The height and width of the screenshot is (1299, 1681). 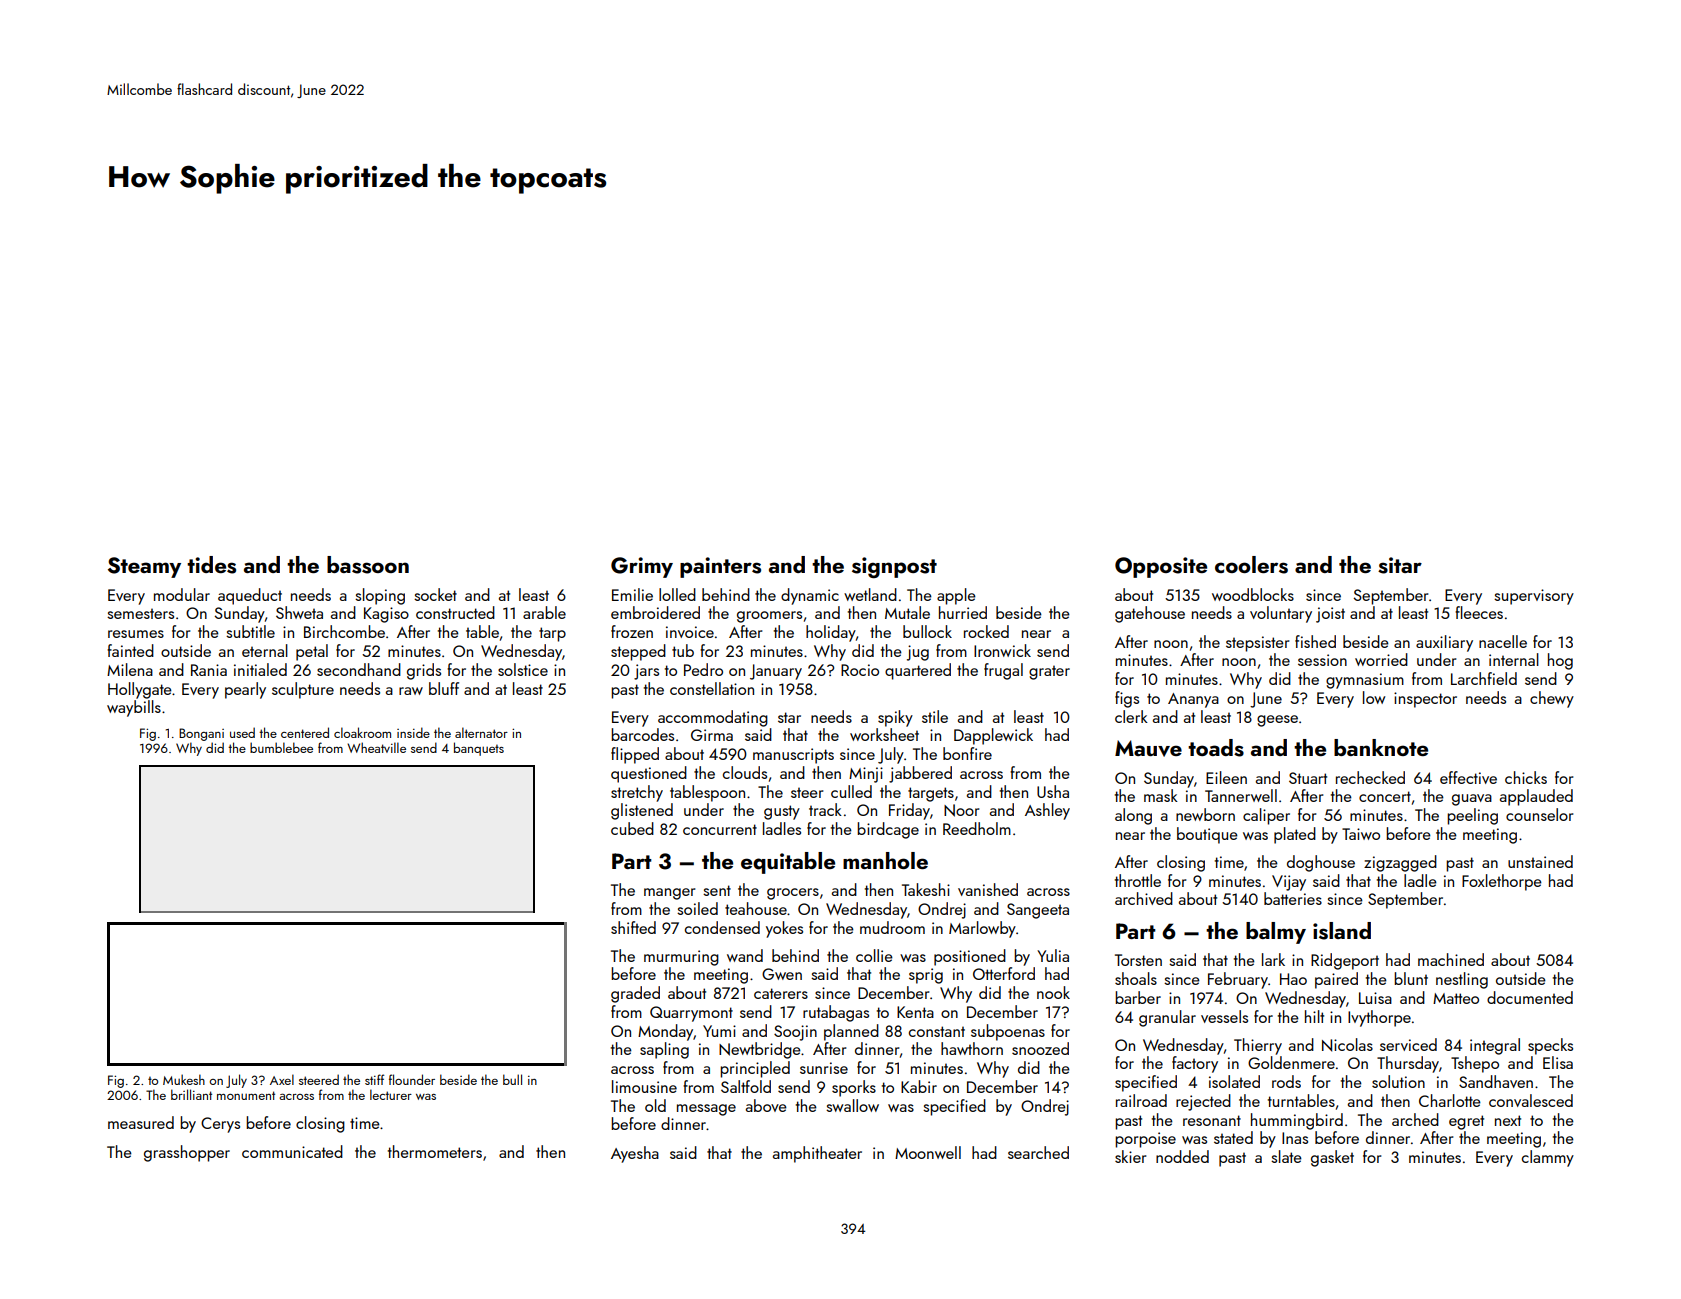 I want to click on clouds, so click(x=745, y=772).
